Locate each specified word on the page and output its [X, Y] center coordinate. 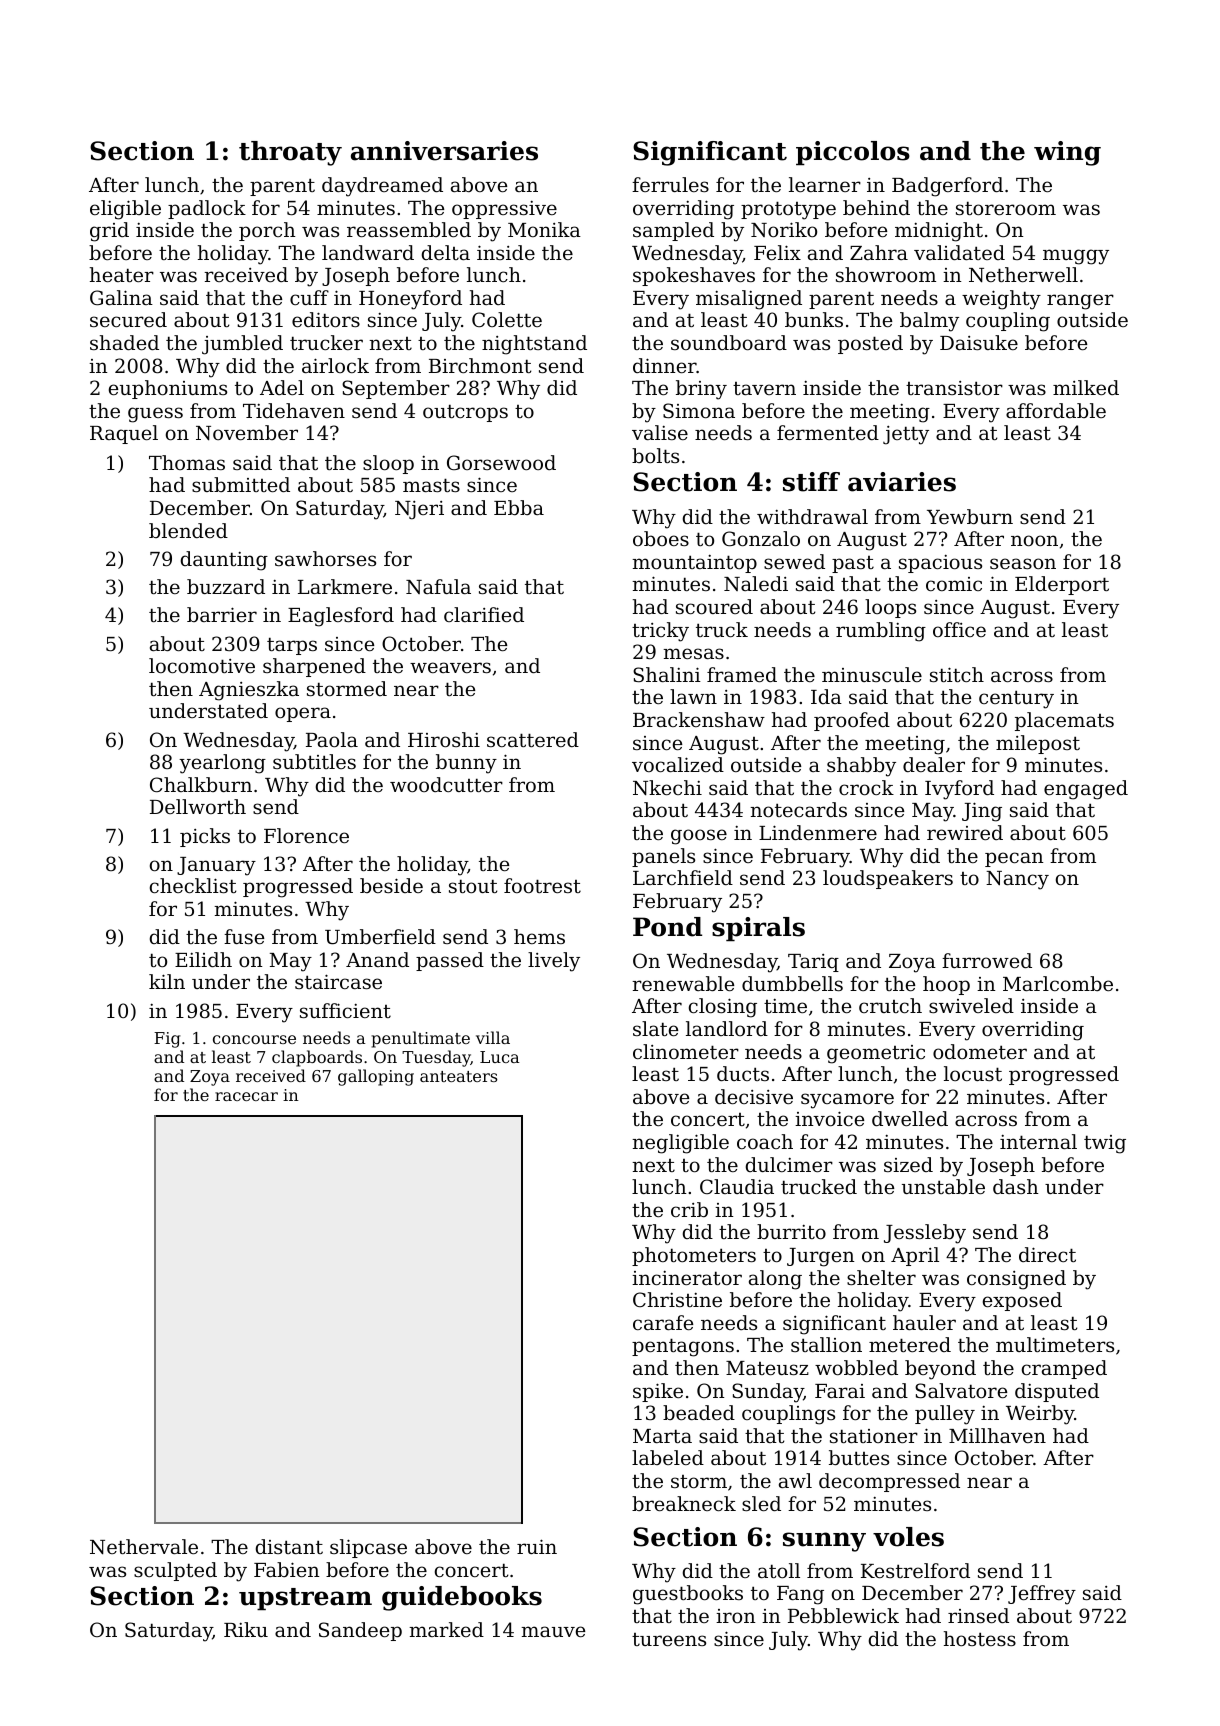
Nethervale [144, 1547]
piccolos [853, 153]
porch [267, 231]
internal [1038, 1141]
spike [658, 1392]
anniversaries [444, 151]
